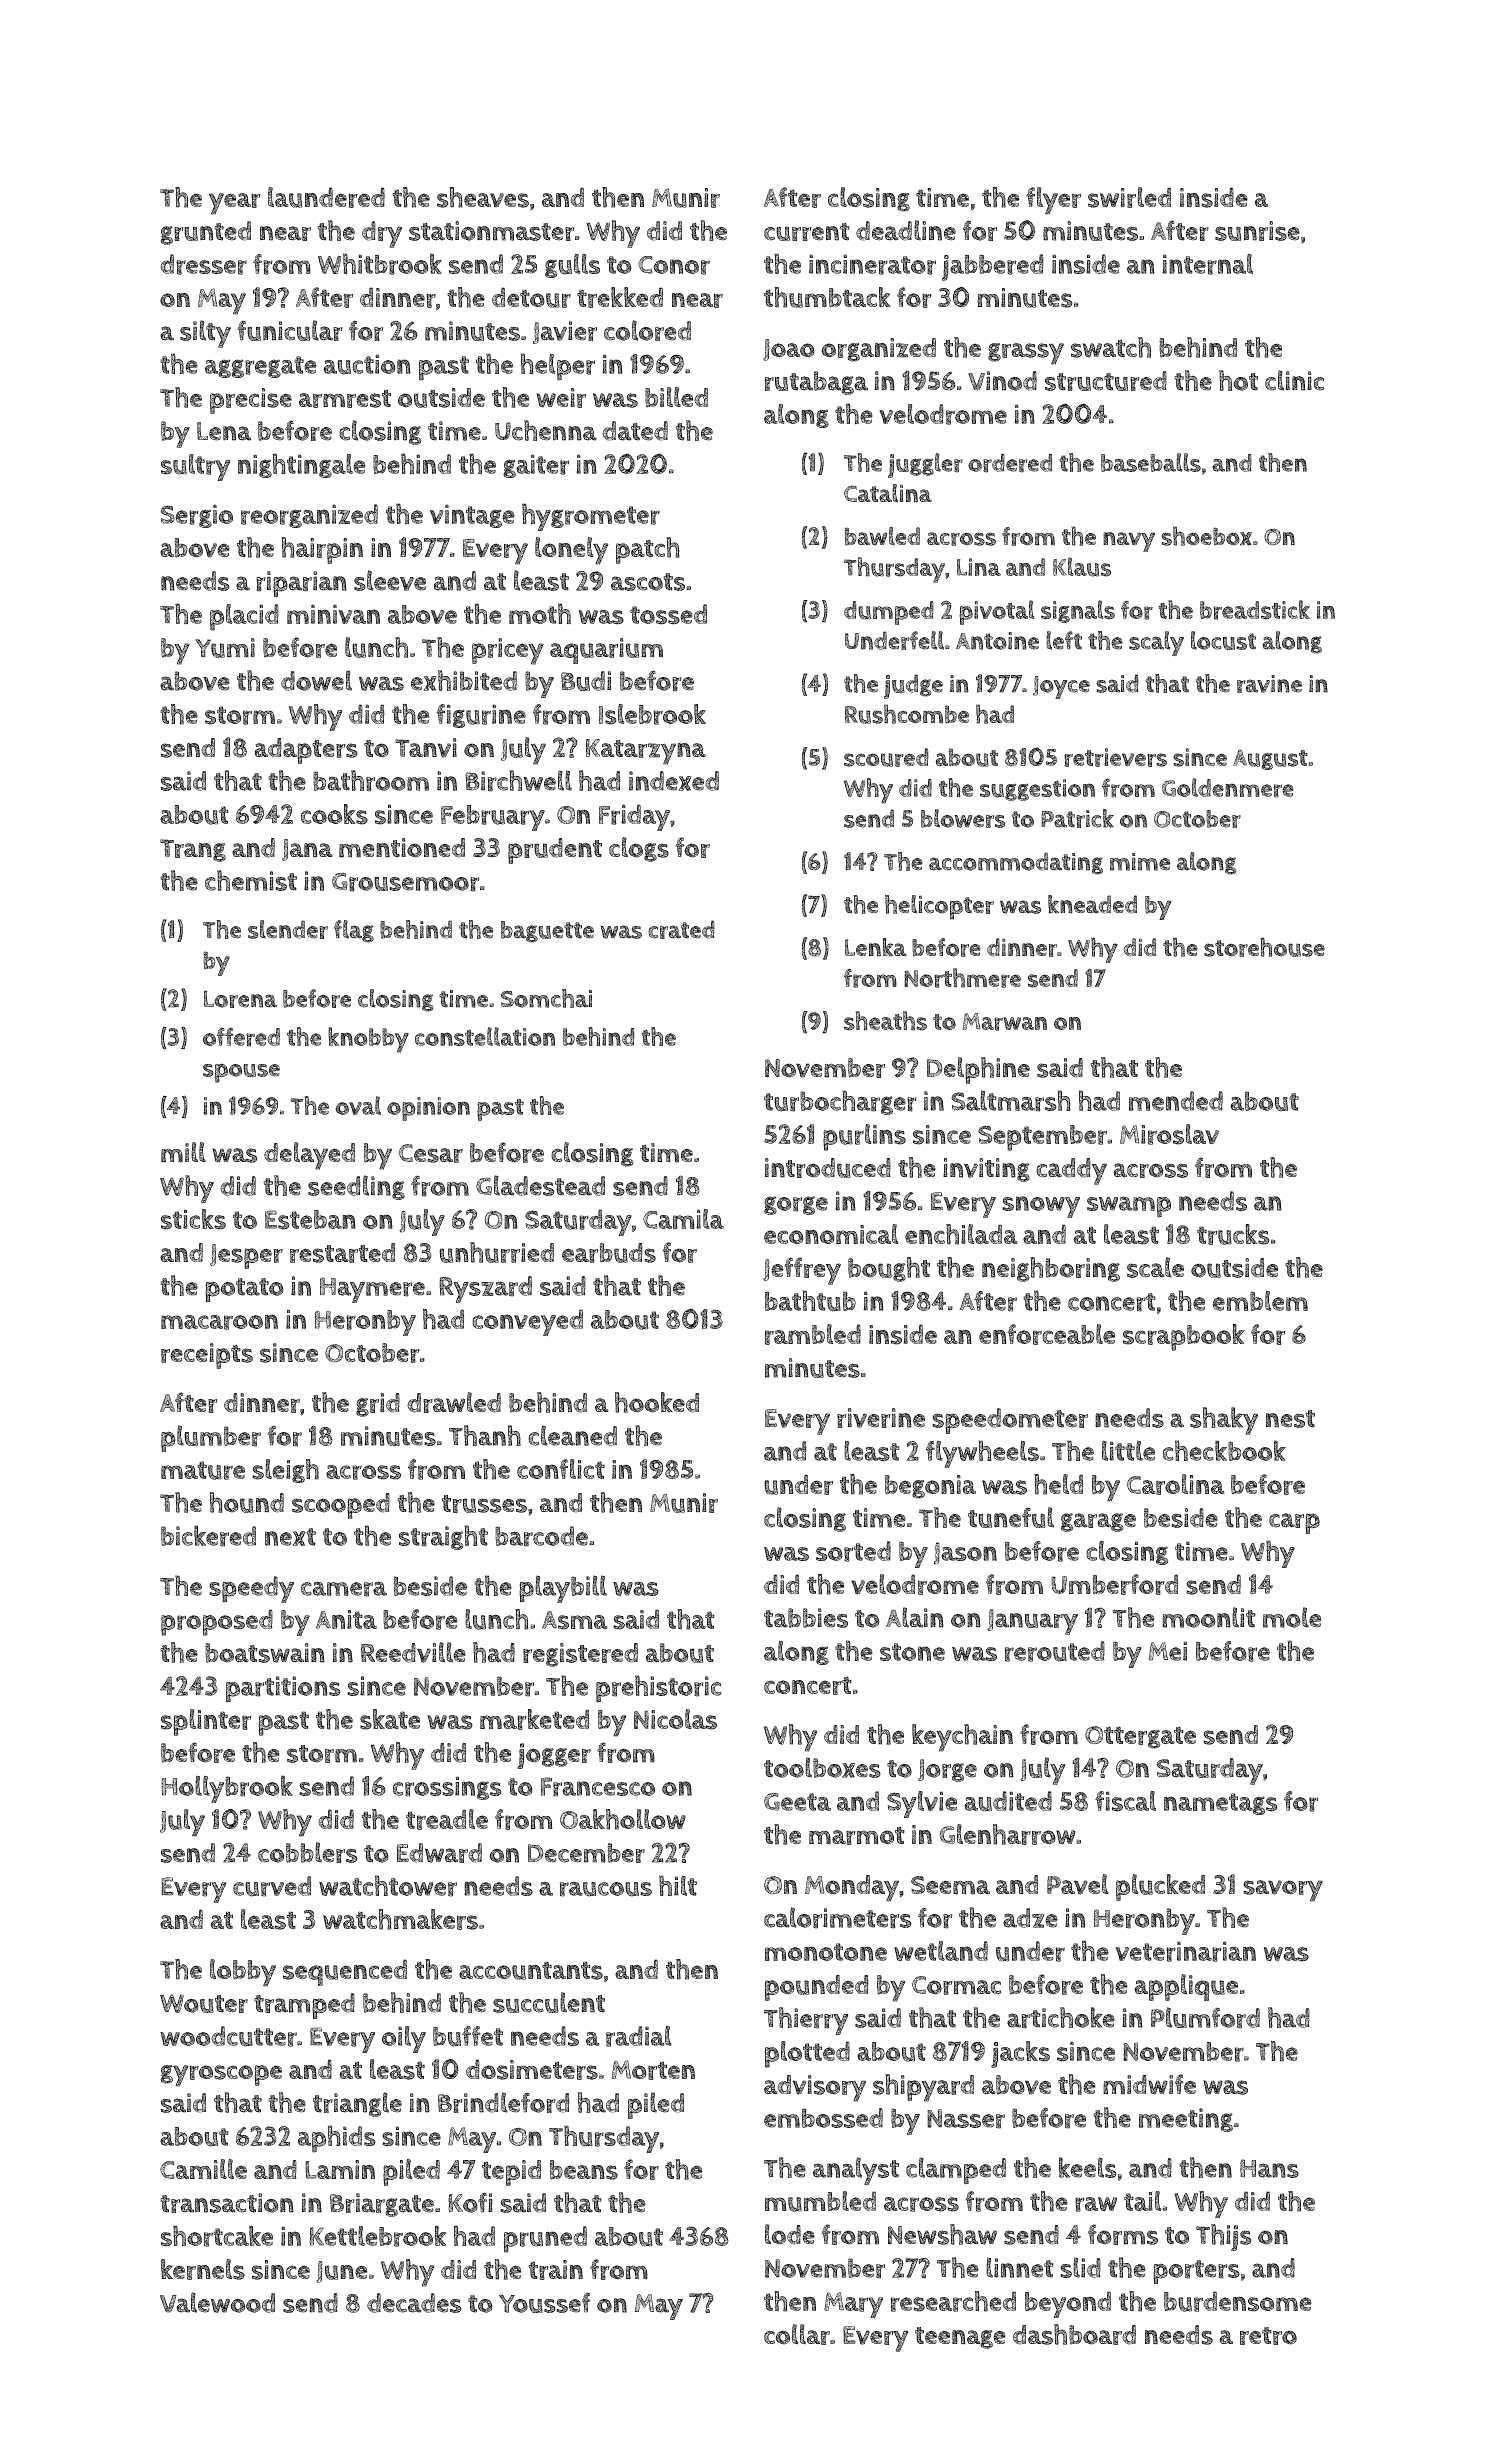  I want to click on cobblers, so click(308, 1852).
